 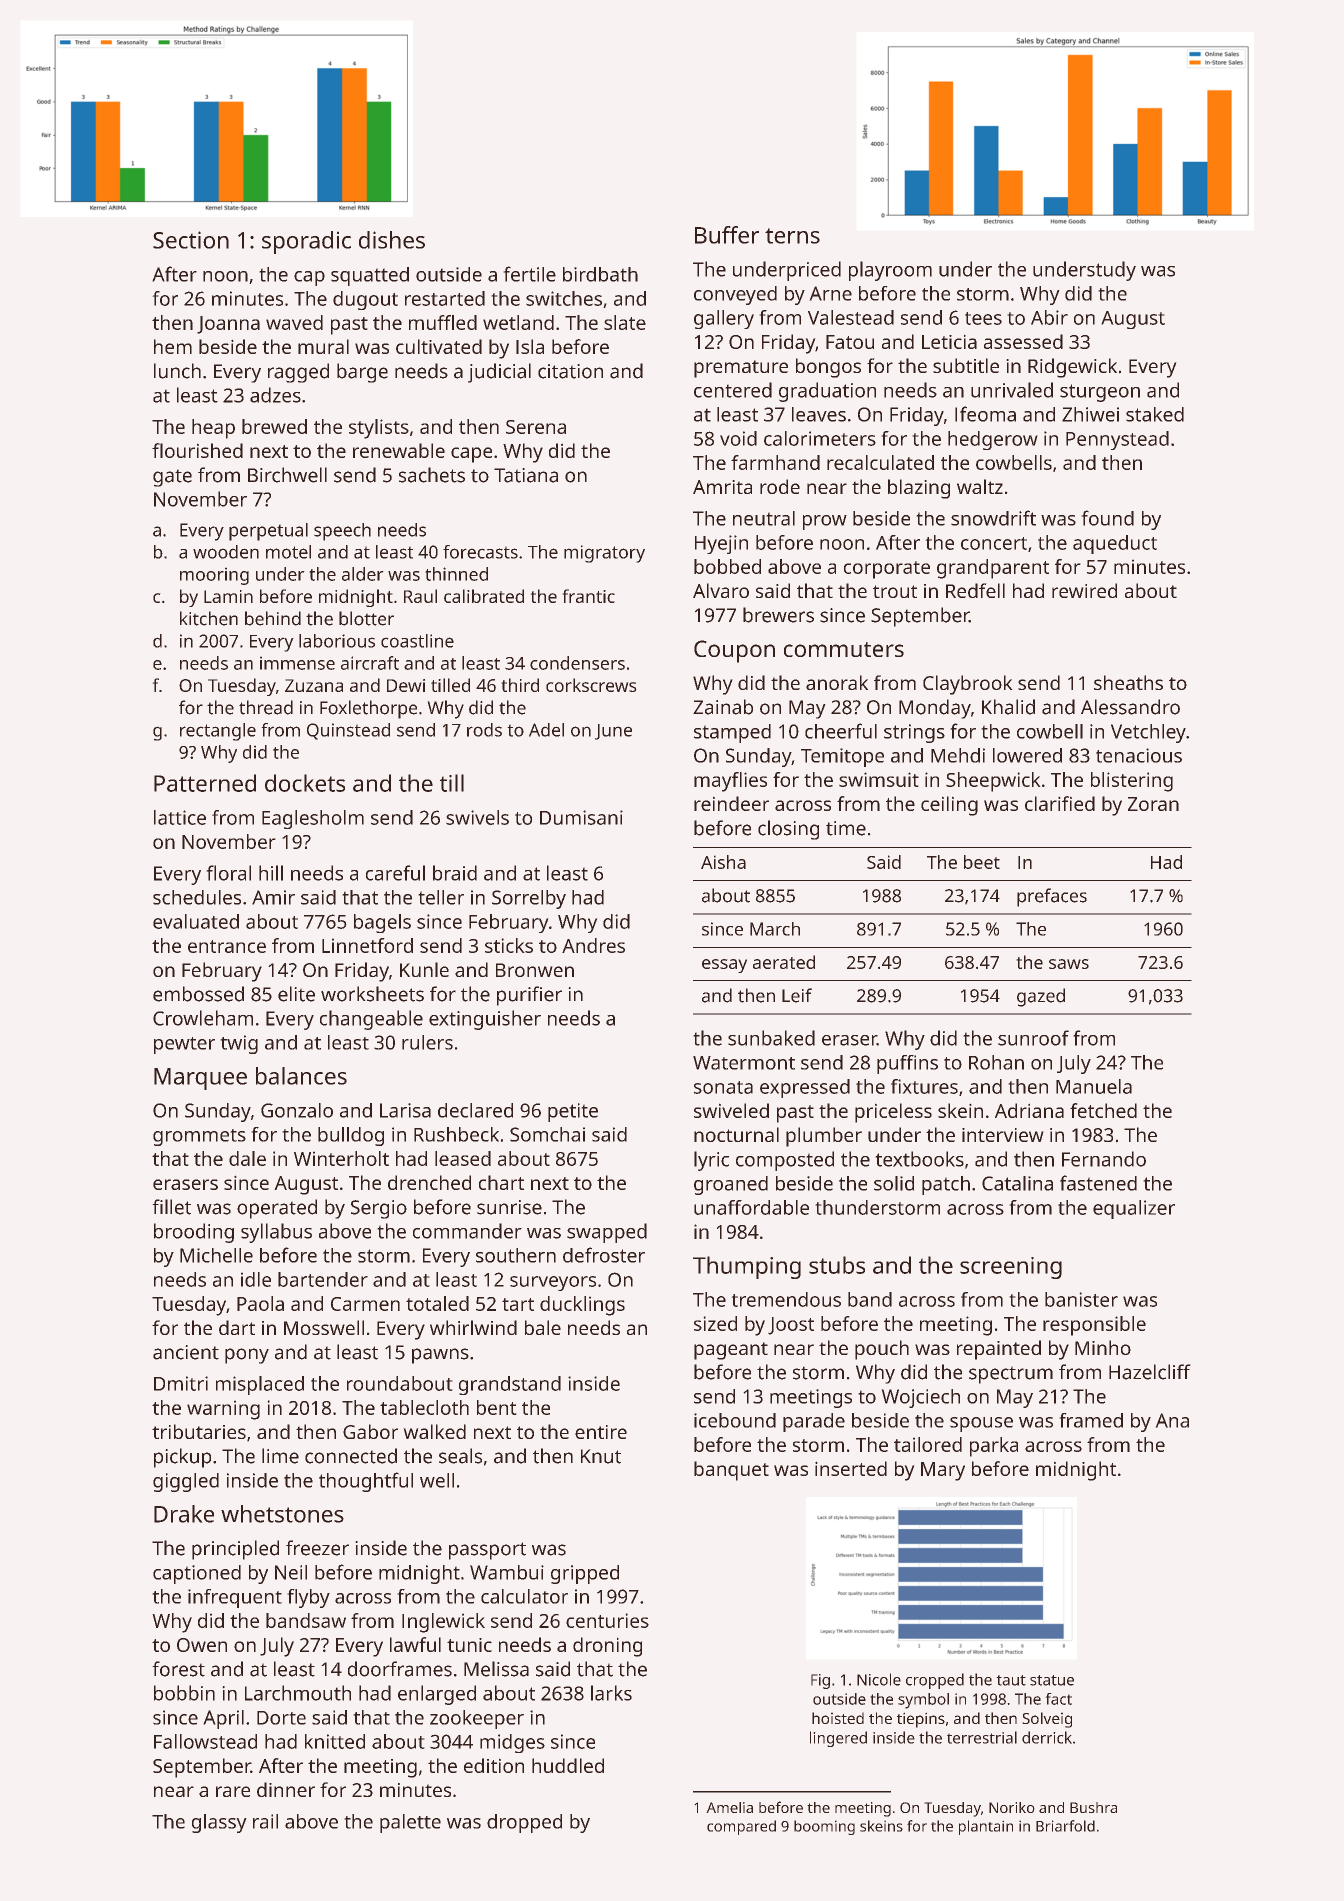 I want to click on fertile, so click(x=530, y=274).
